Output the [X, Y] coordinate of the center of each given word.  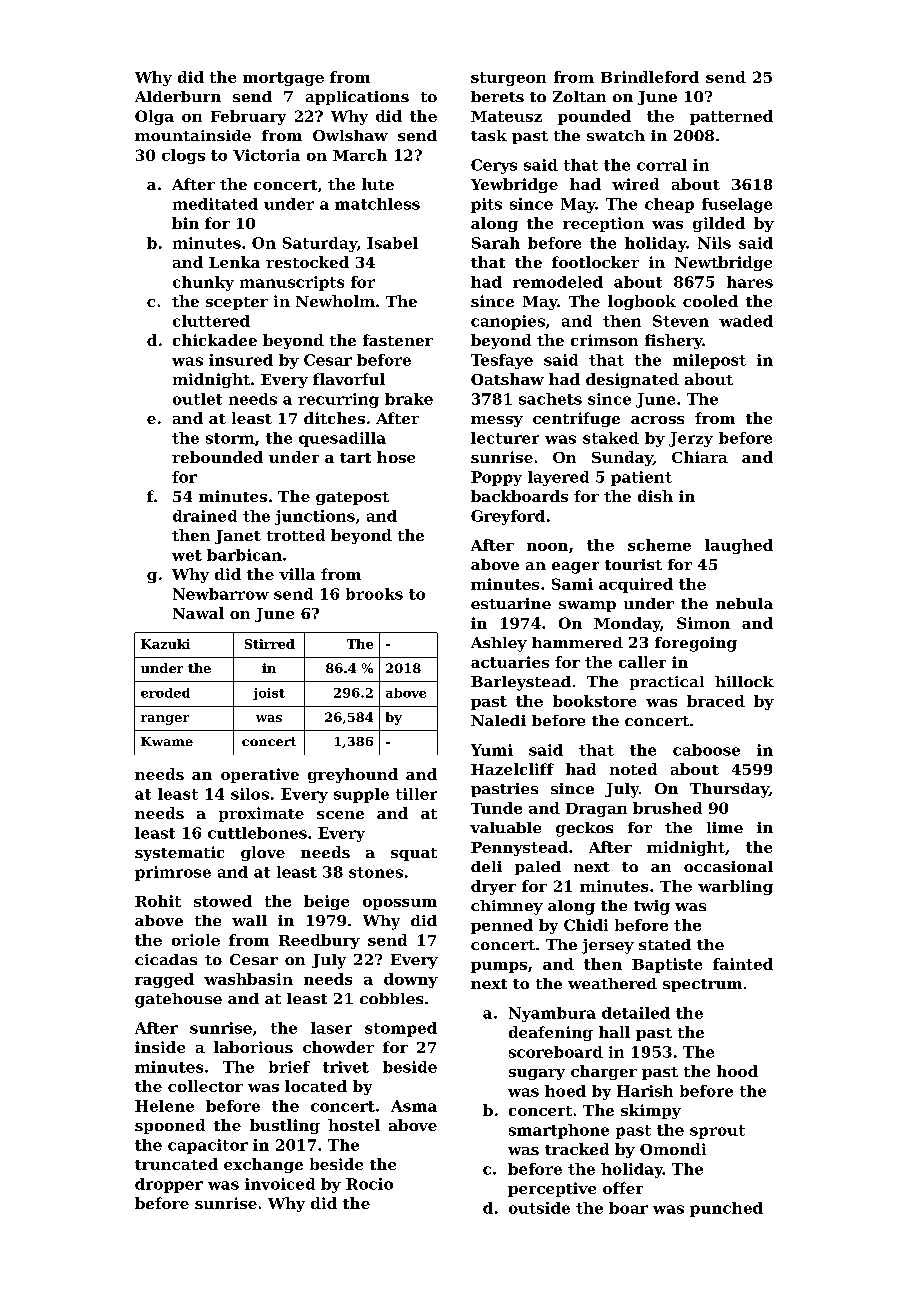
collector [205, 1086]
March [360, 155]
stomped [401, 1029]
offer [623, 1188]
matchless [377, 204]
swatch [616, 135]
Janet [238, 537]
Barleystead [521, 683]
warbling [735, 887]
